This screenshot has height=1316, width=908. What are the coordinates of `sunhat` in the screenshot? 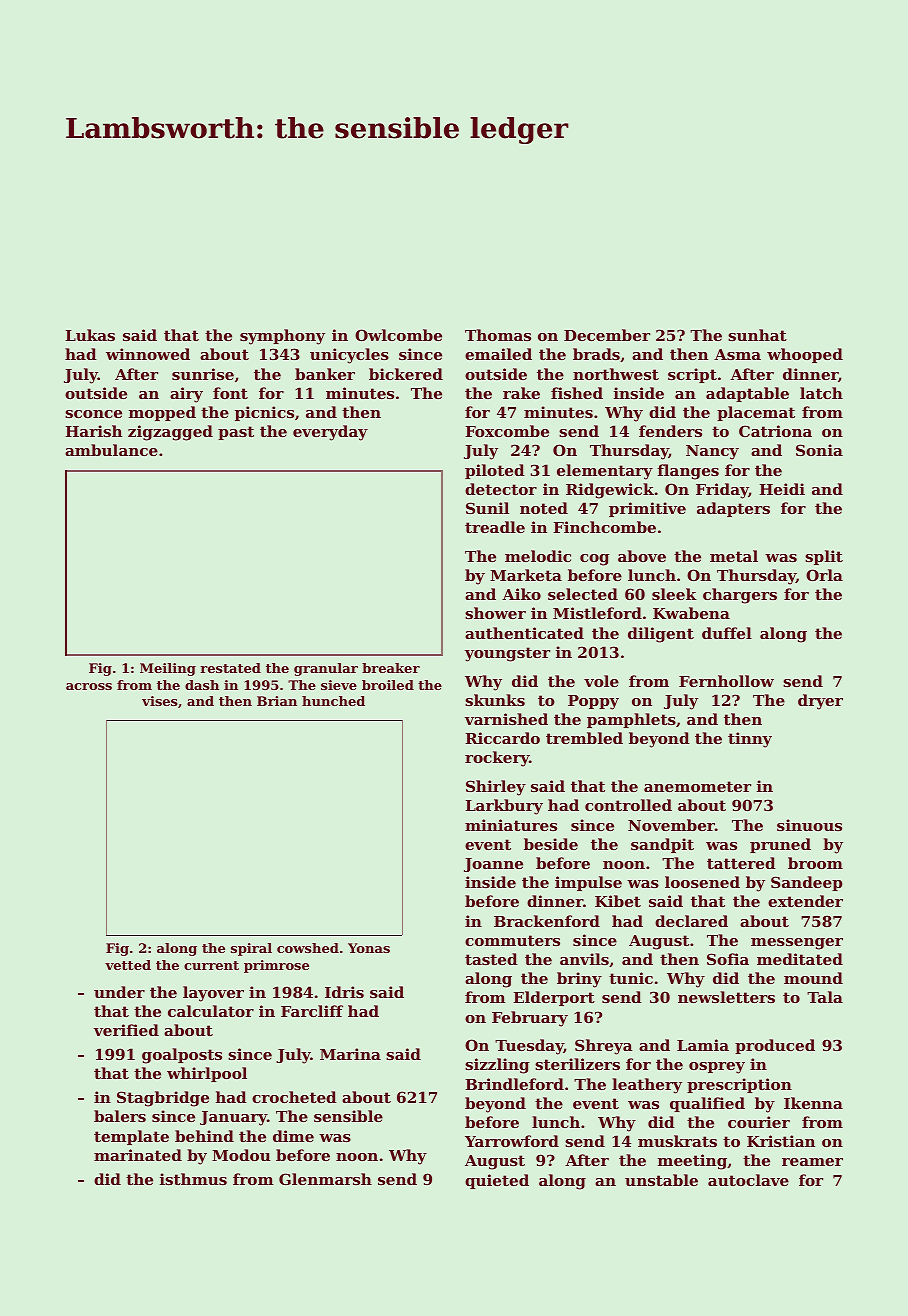 It's located at (757, 335).
